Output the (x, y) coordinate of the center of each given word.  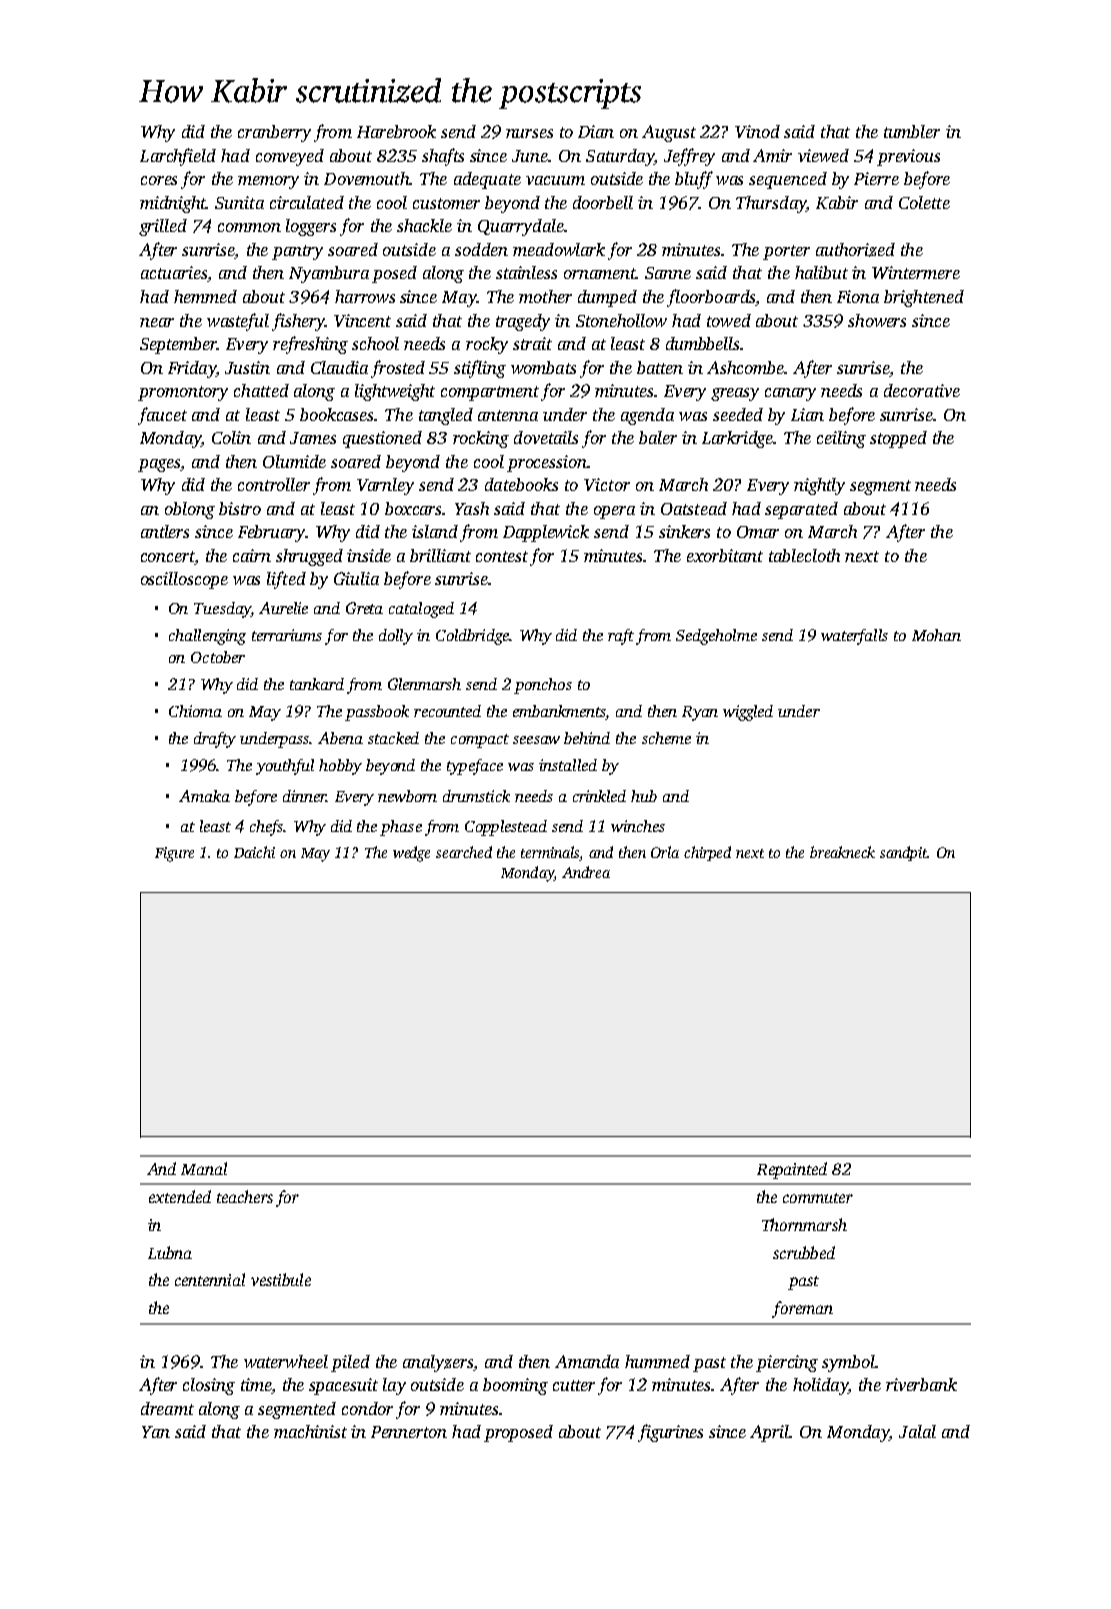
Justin (247, 367)
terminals (550, 853)
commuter (818, 1198)
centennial (210, 1279)
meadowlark (559, 249)
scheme (666, 738)
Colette (924, 202)
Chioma (195, 711)
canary (790, 394)
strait (532, 343)
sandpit (904, 853)
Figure (174, 854)
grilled (163, 227)
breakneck (842, 852)
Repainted (792, 1170)
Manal (204, 1168)
